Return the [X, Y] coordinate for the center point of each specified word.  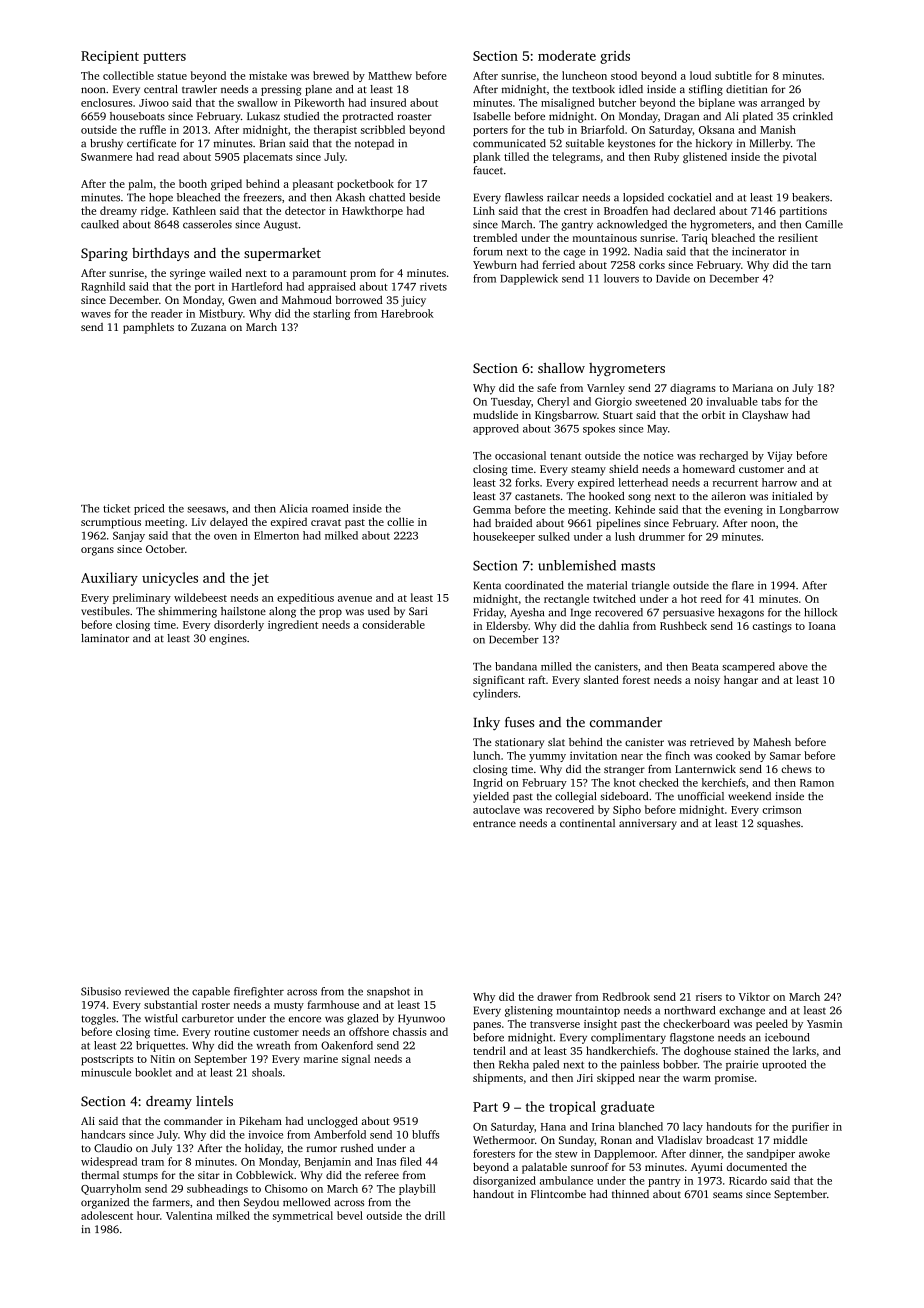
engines [228, 639]
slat [556, 742]
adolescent [107, 1215]
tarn [821, 265]
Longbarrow [809, 510]
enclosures [106, 102]
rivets [433, 286]
